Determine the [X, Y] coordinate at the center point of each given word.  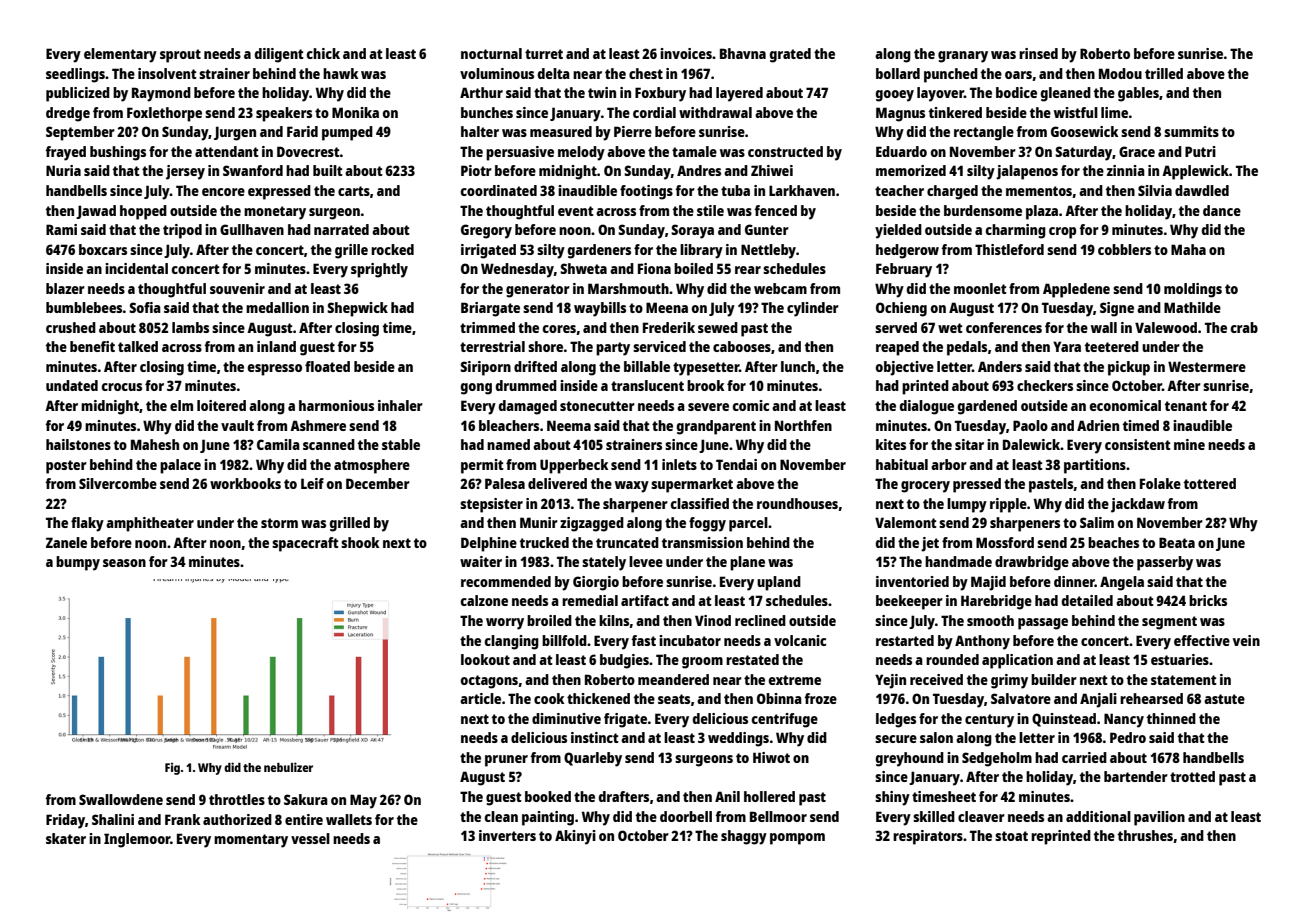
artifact [645, 600]
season [124, 563]
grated [790, 55]
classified [700, 503]
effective [1202, 640]
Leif [312, 483]
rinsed [1038, 53]
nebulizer [288, 767]
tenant [1186, 406]
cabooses [742, 346]
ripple [1008, 505]
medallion [277, 307]
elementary [120, 55]
